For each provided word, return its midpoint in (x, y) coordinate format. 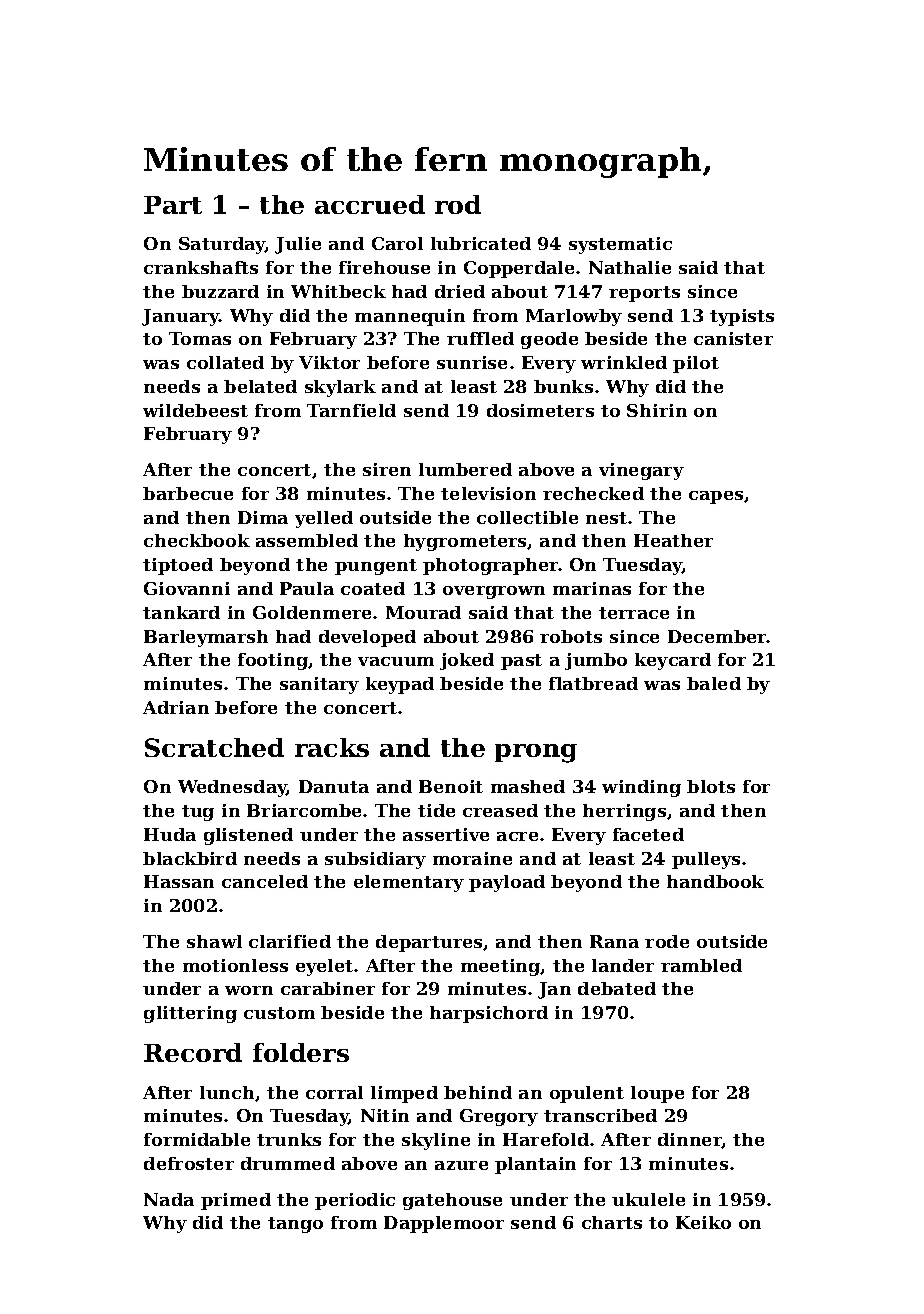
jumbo (596, 661)
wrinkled (624, 362)
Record (193, 1052)
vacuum (396, 661)
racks (332, 747)
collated (225, 362)
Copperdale (519, 269)
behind (478, 1092)
